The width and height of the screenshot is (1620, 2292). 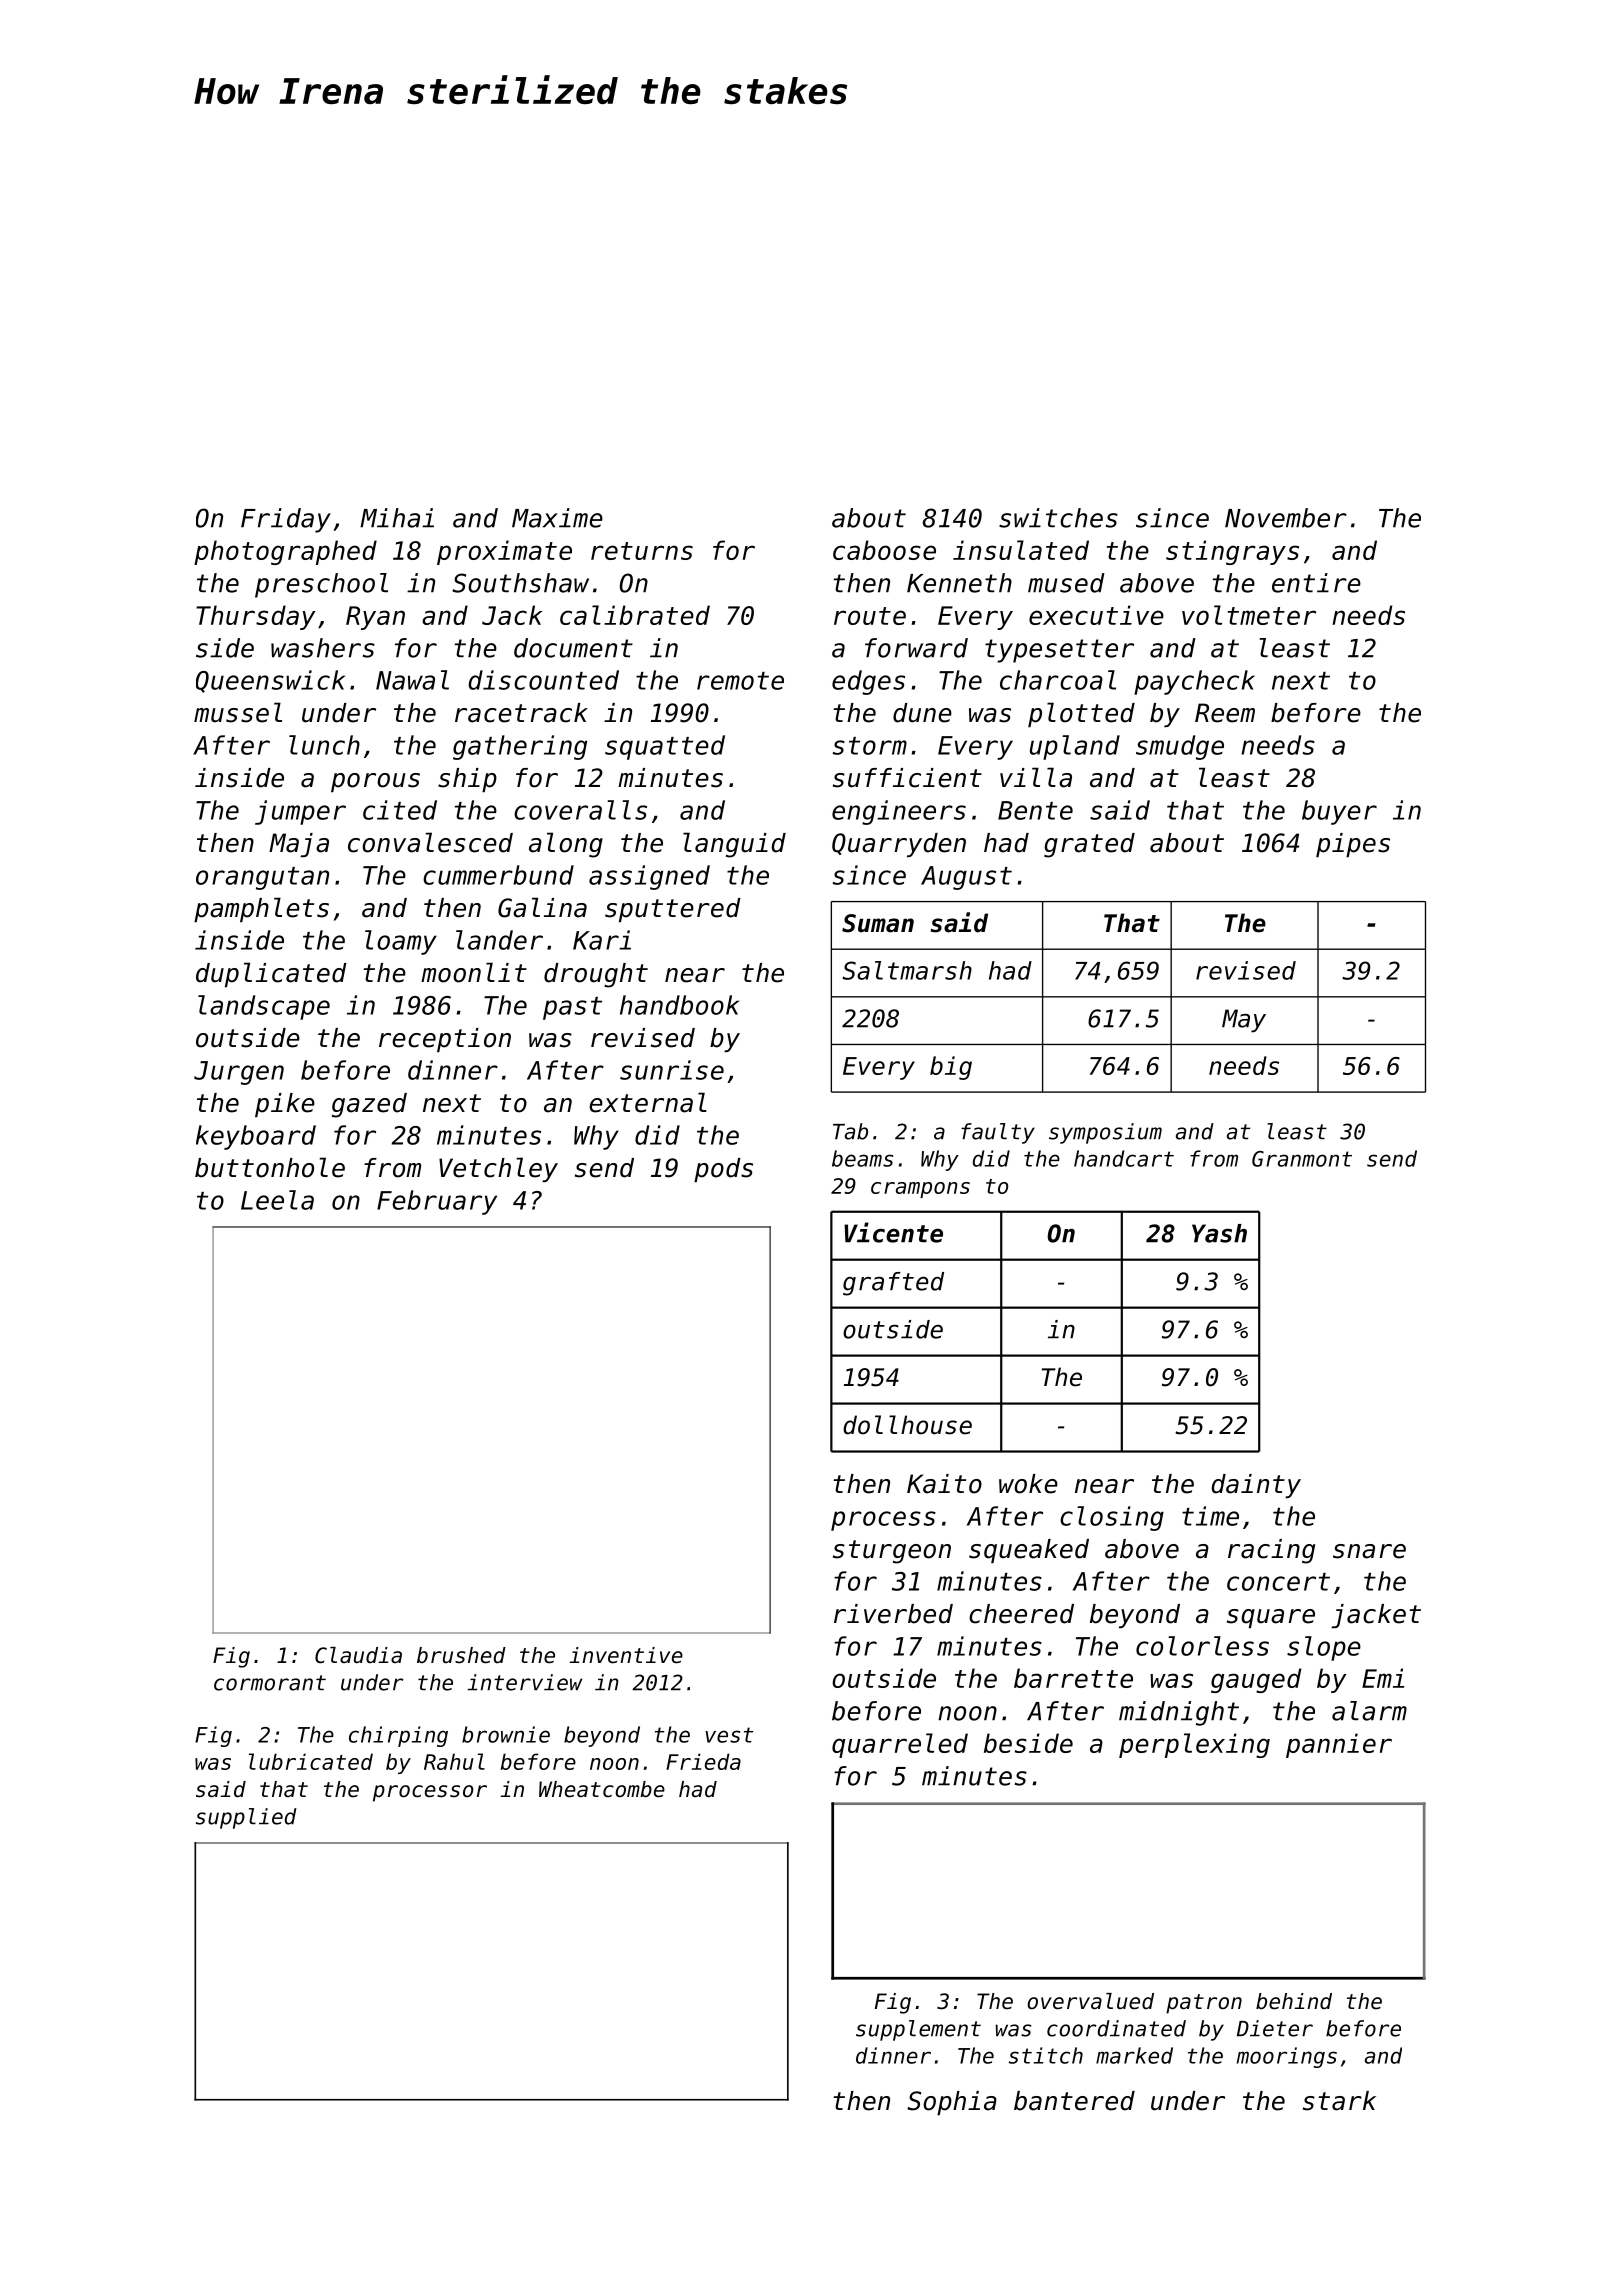 What do you see at coordinates (878, 923) in the screenshot?
I see `Suman` at bounding box center [878, 923].
